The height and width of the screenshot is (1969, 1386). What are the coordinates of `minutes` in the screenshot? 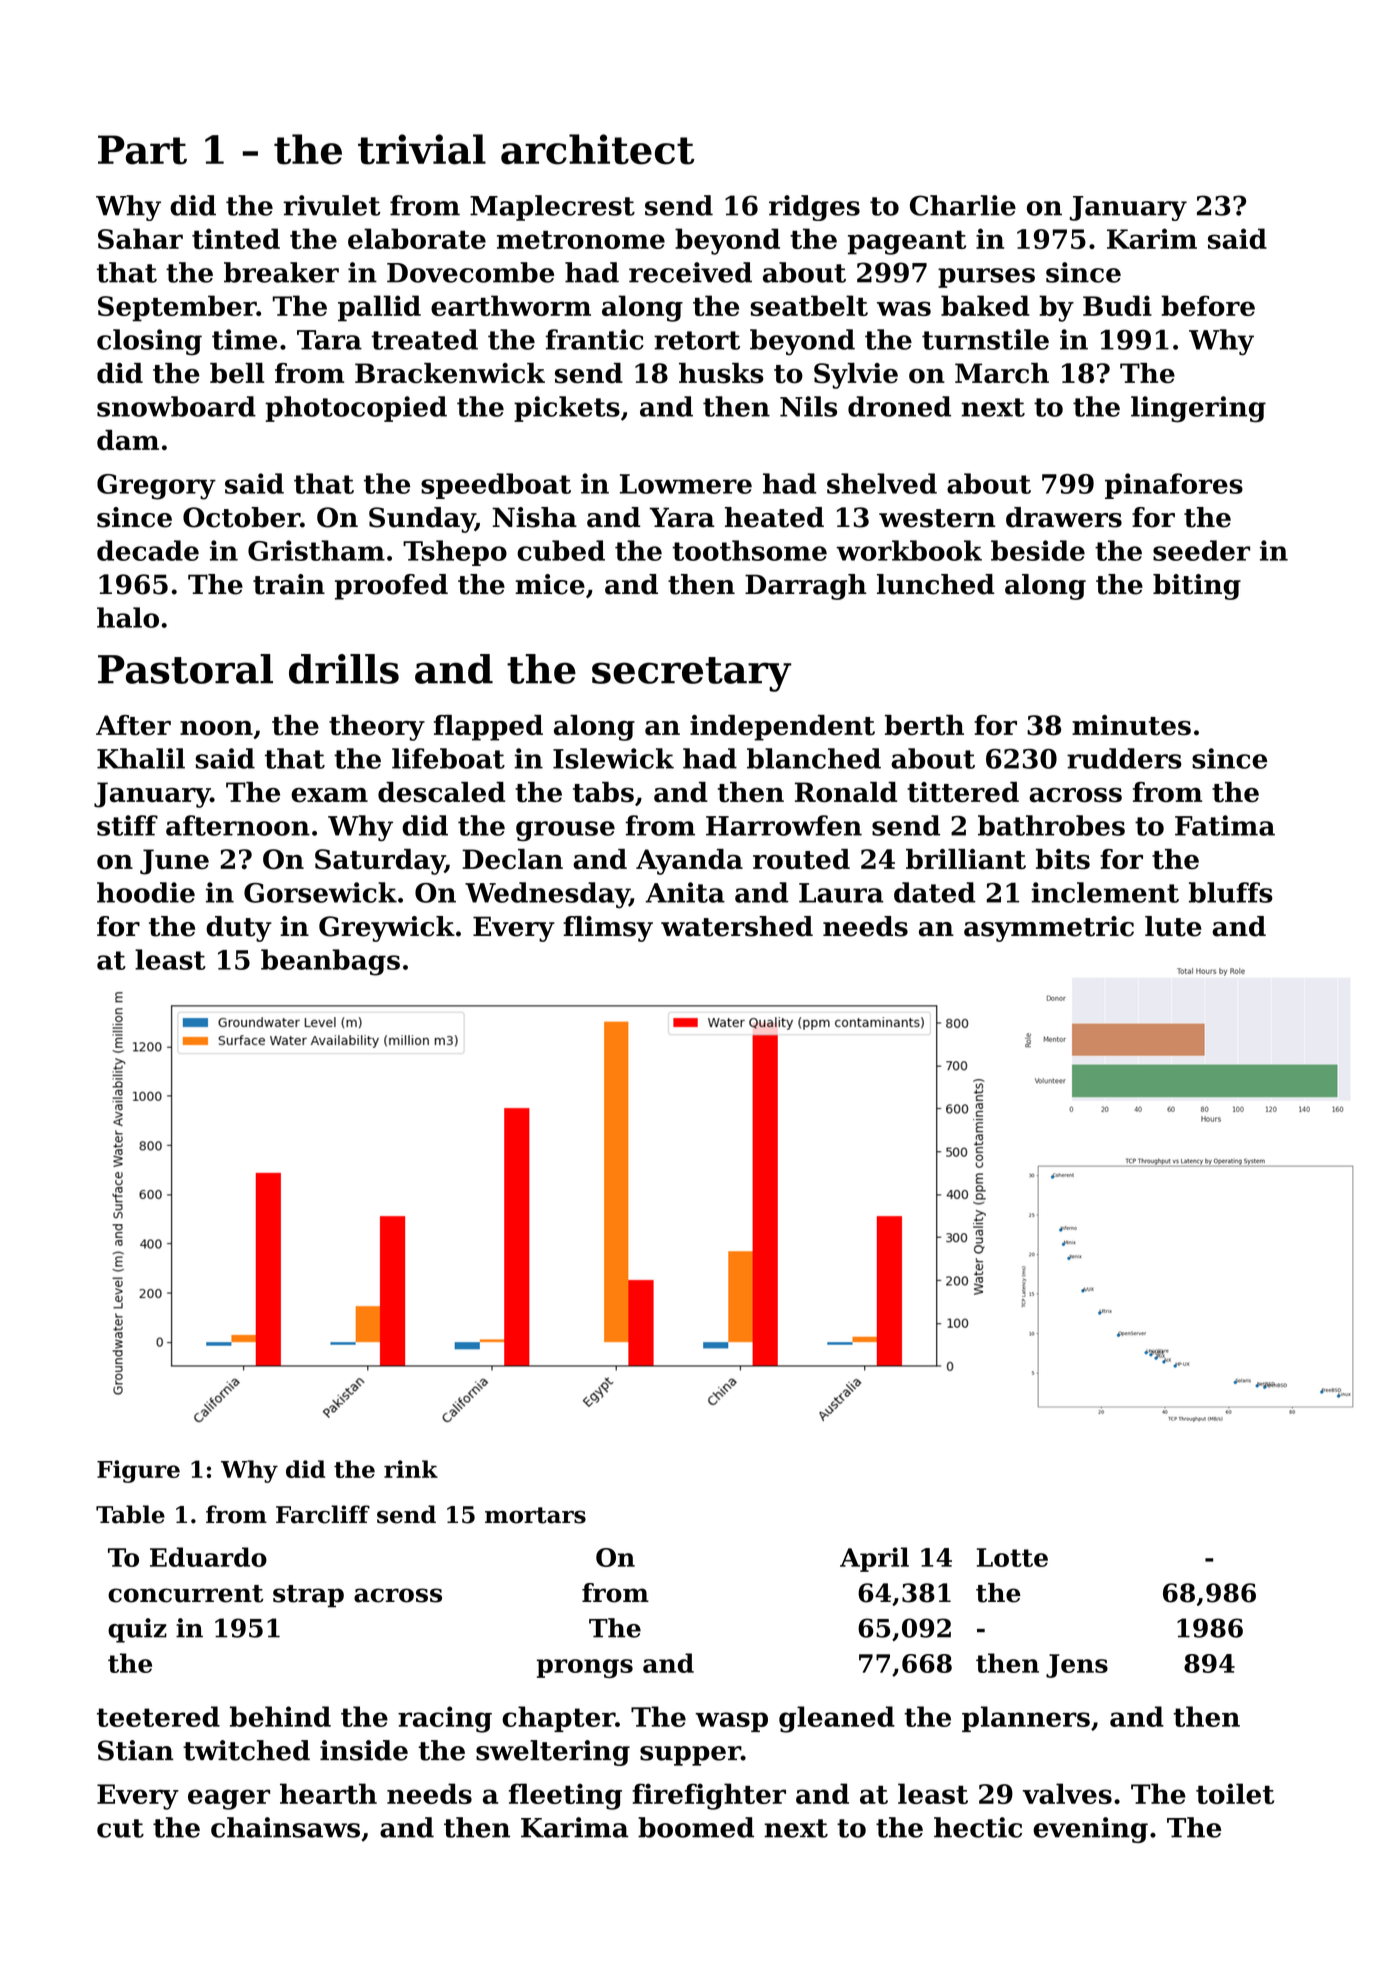 It's located at (1131, 725).
